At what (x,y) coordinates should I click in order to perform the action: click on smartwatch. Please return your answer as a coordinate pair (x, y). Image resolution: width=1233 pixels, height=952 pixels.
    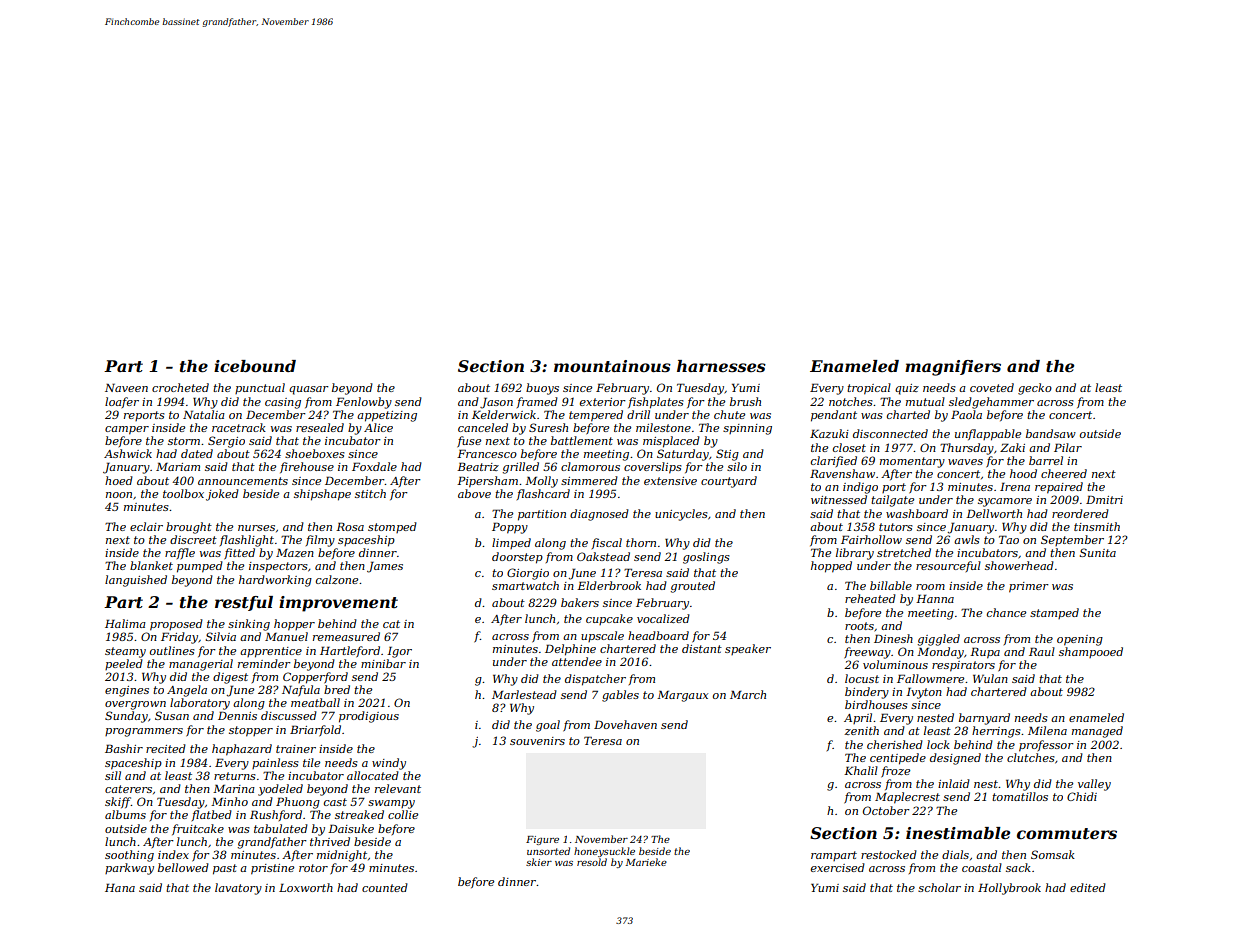
    Looking at the image, I should click on (525, 585).
